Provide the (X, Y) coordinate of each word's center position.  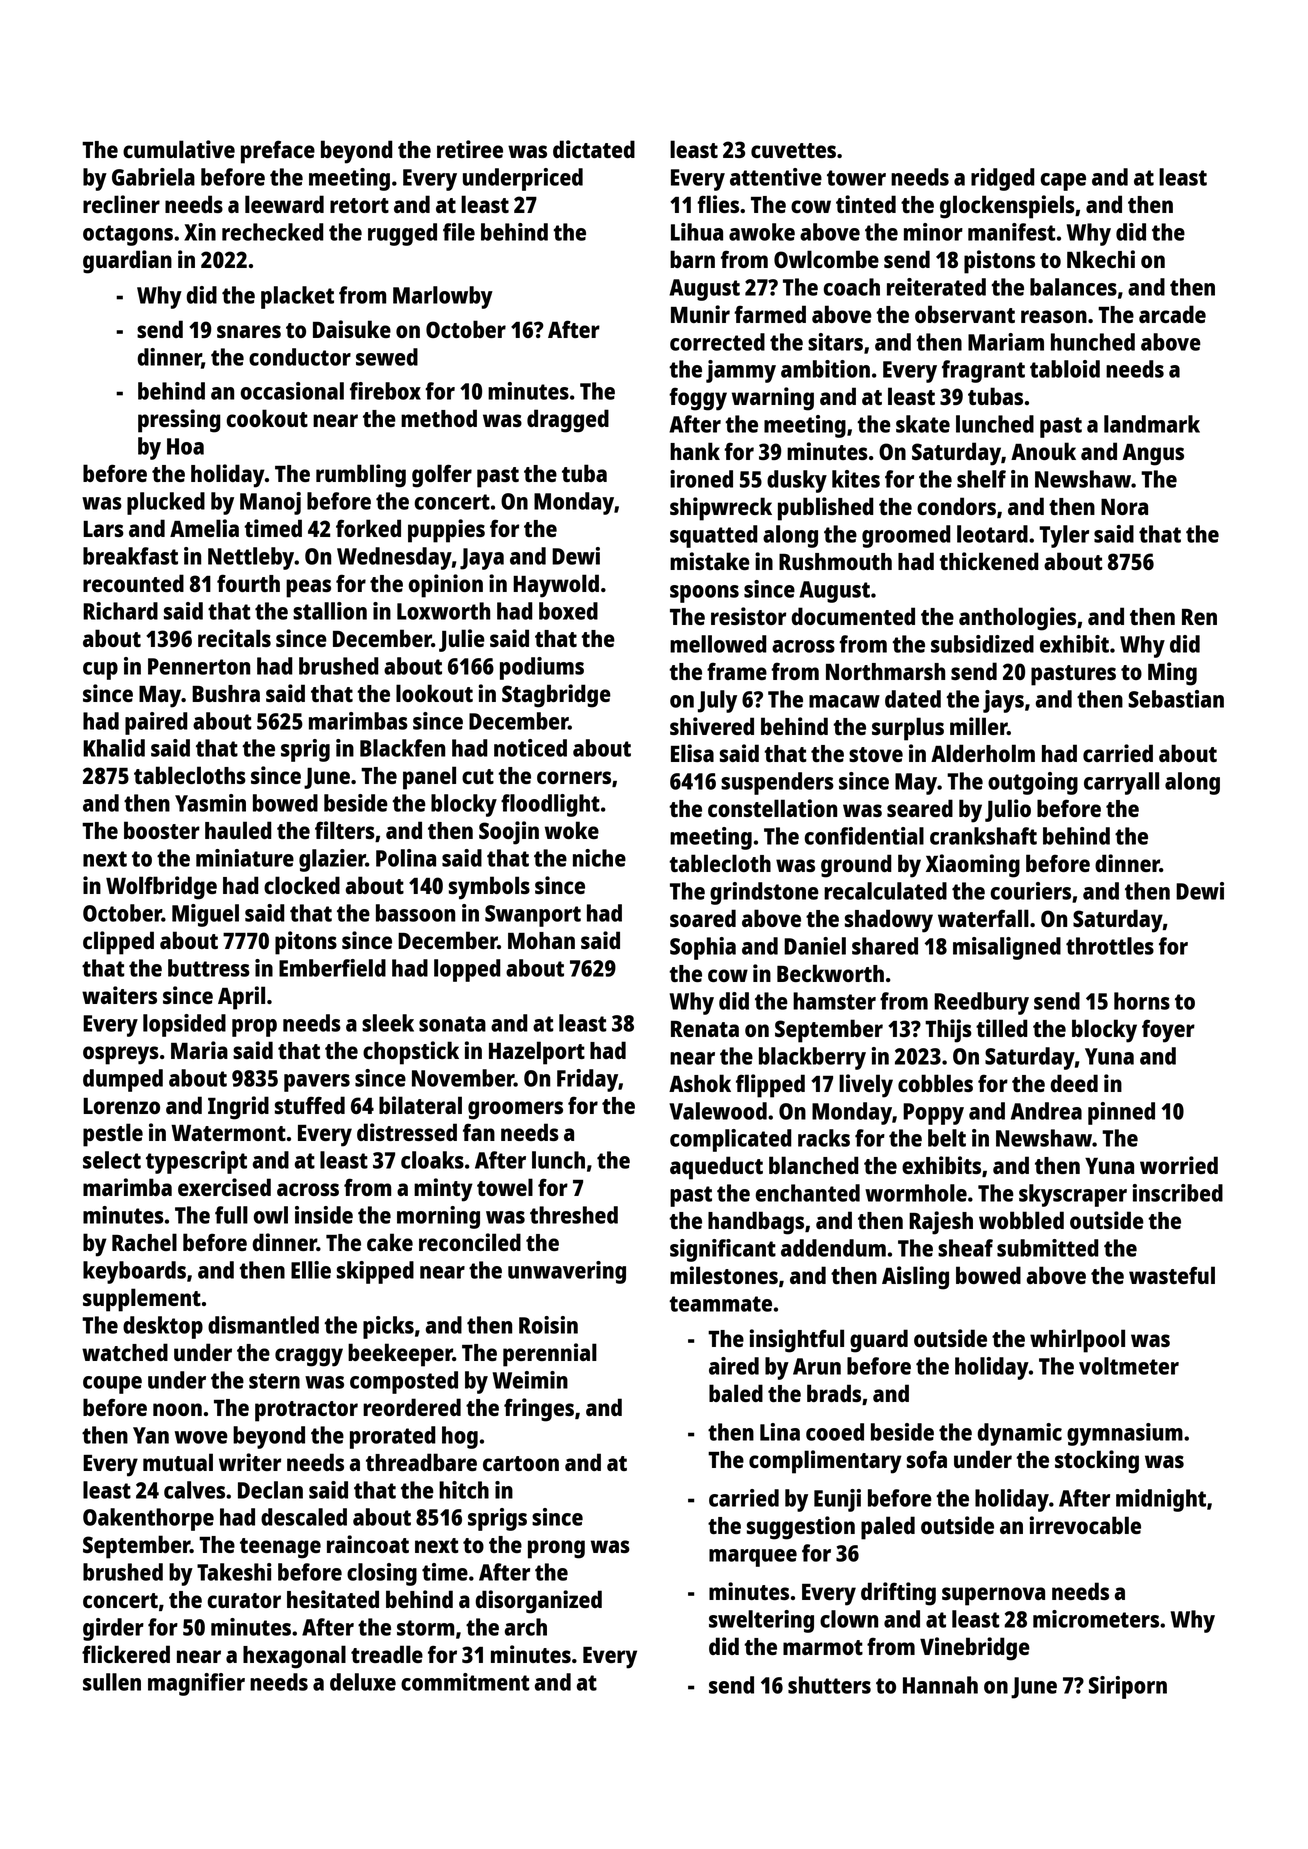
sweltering (761, 1621)
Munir (700, 314)
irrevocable (1085, 1525)
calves (194, 1490)
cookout (267, 418)
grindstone (764, 893)
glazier (332, 860)
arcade (1172, 314)
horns (1142, 1001)
